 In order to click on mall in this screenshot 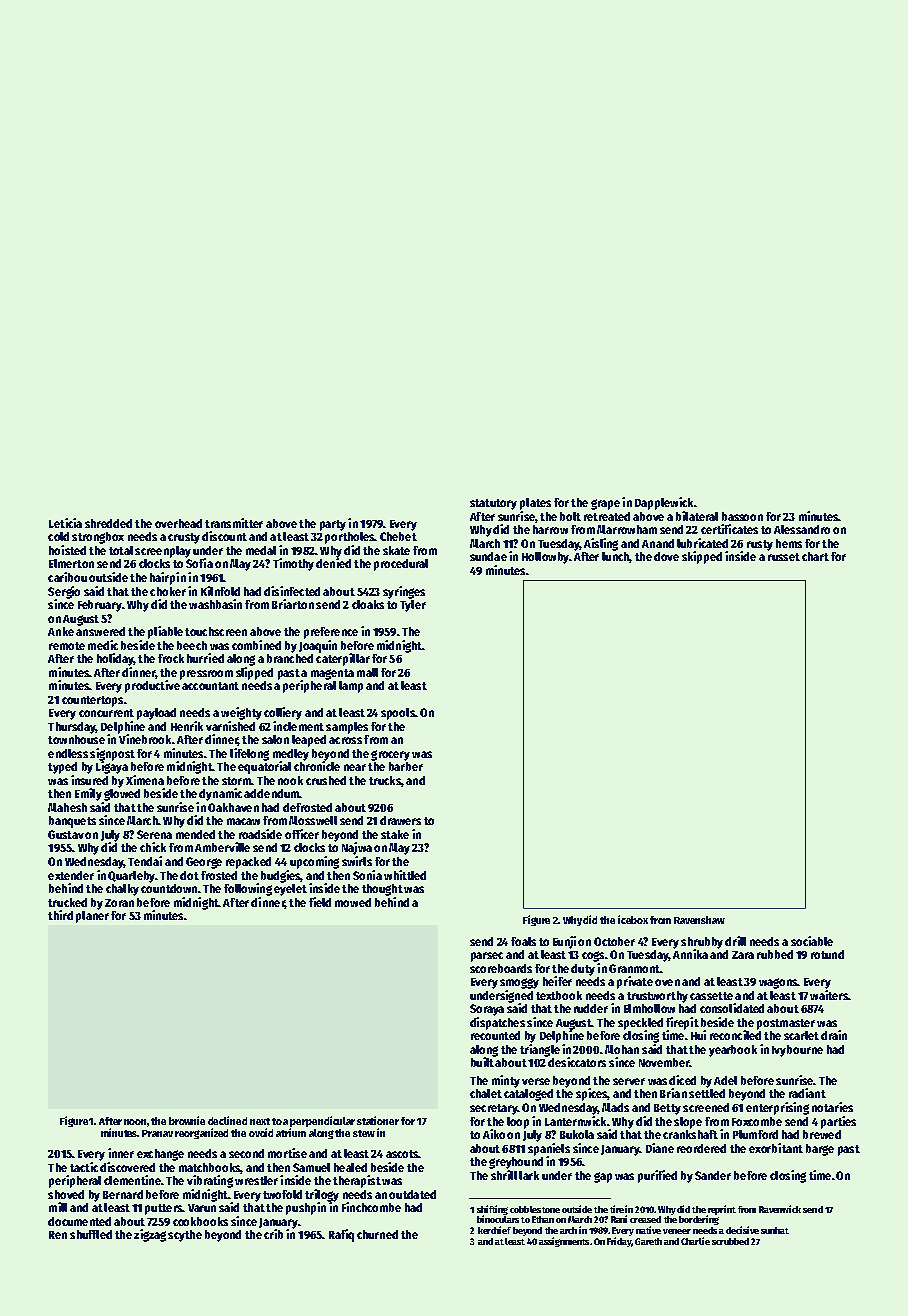, I will do `click(367, 672)`.
